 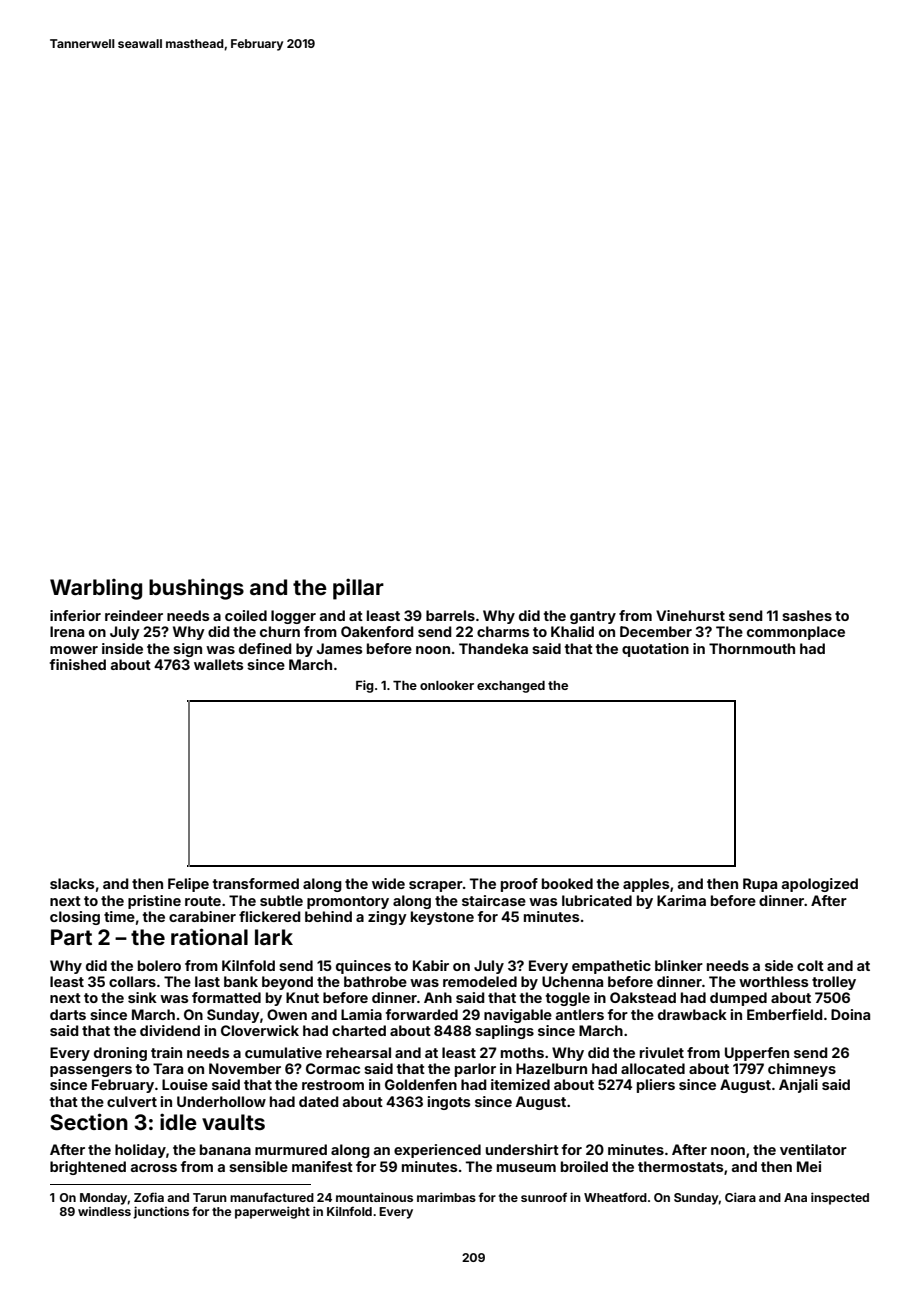 What do you see at coordinates (358, 589) in the screenshot?
I see `pillar` at bounding box center [358, 589].
